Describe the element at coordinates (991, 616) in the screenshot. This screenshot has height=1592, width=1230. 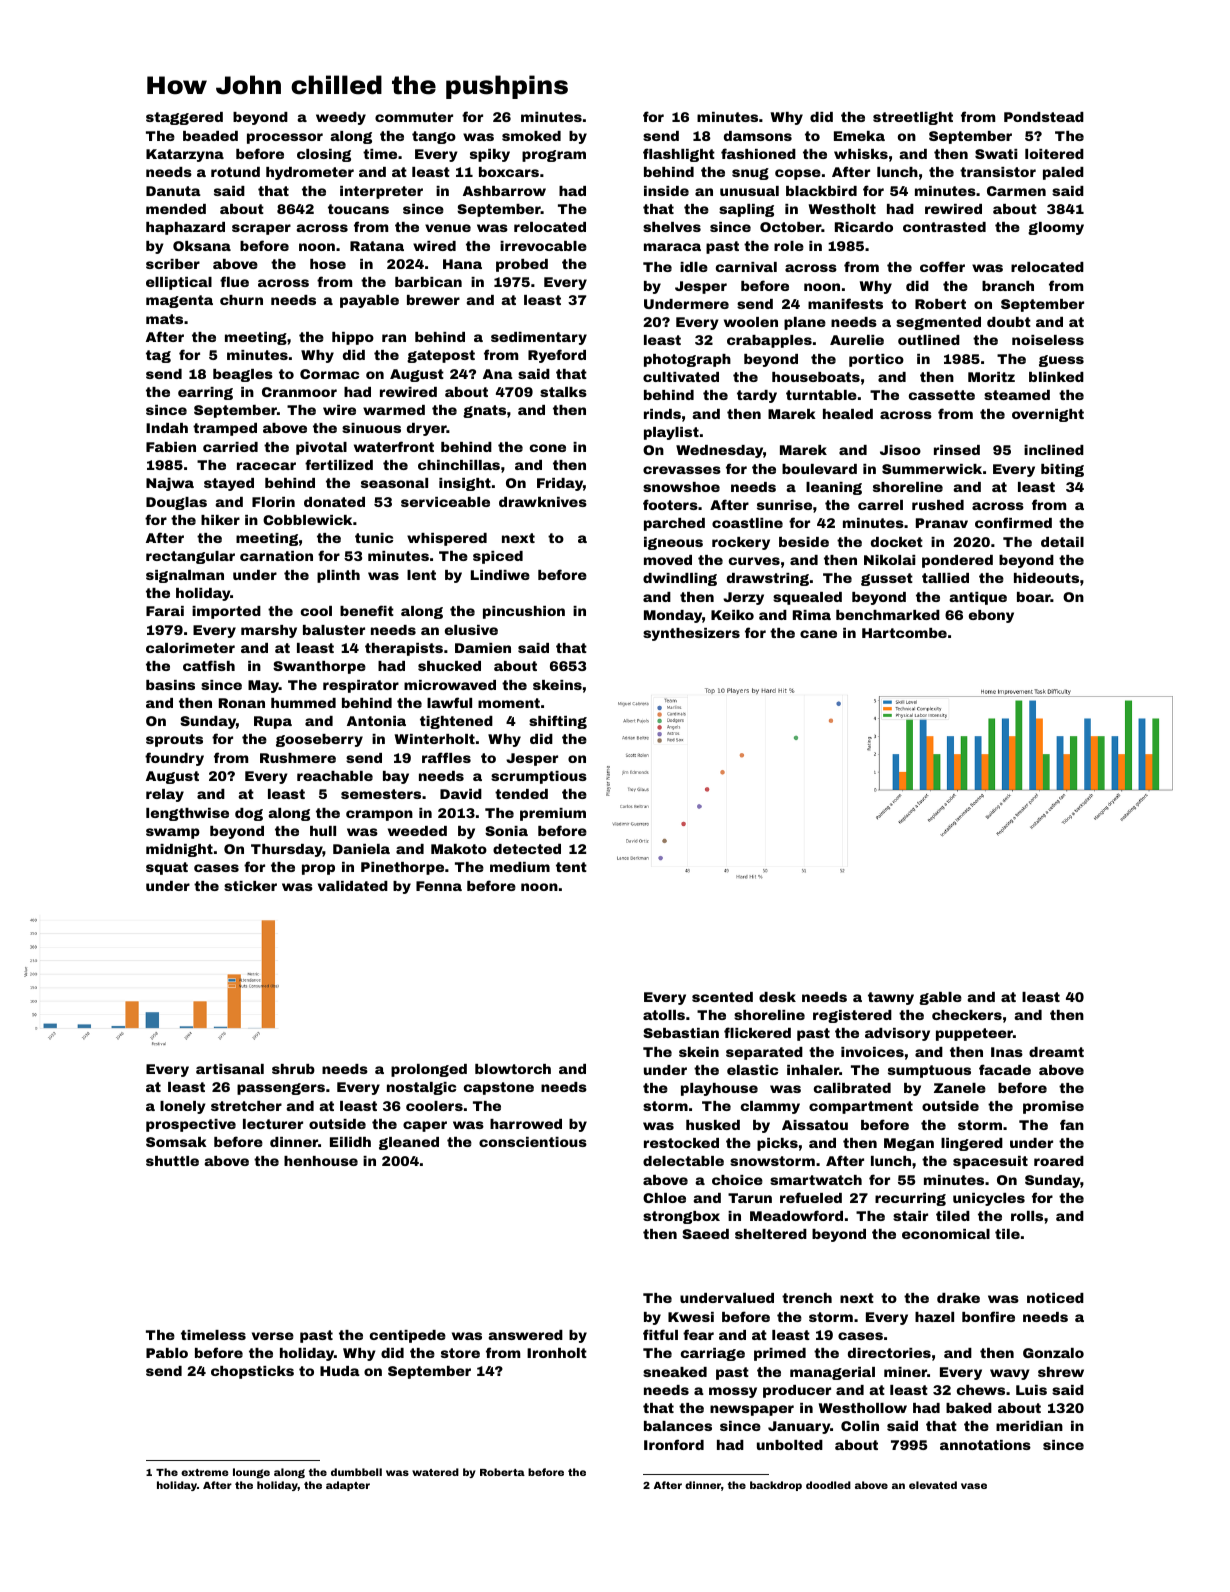
I see `ebony` at that location.
